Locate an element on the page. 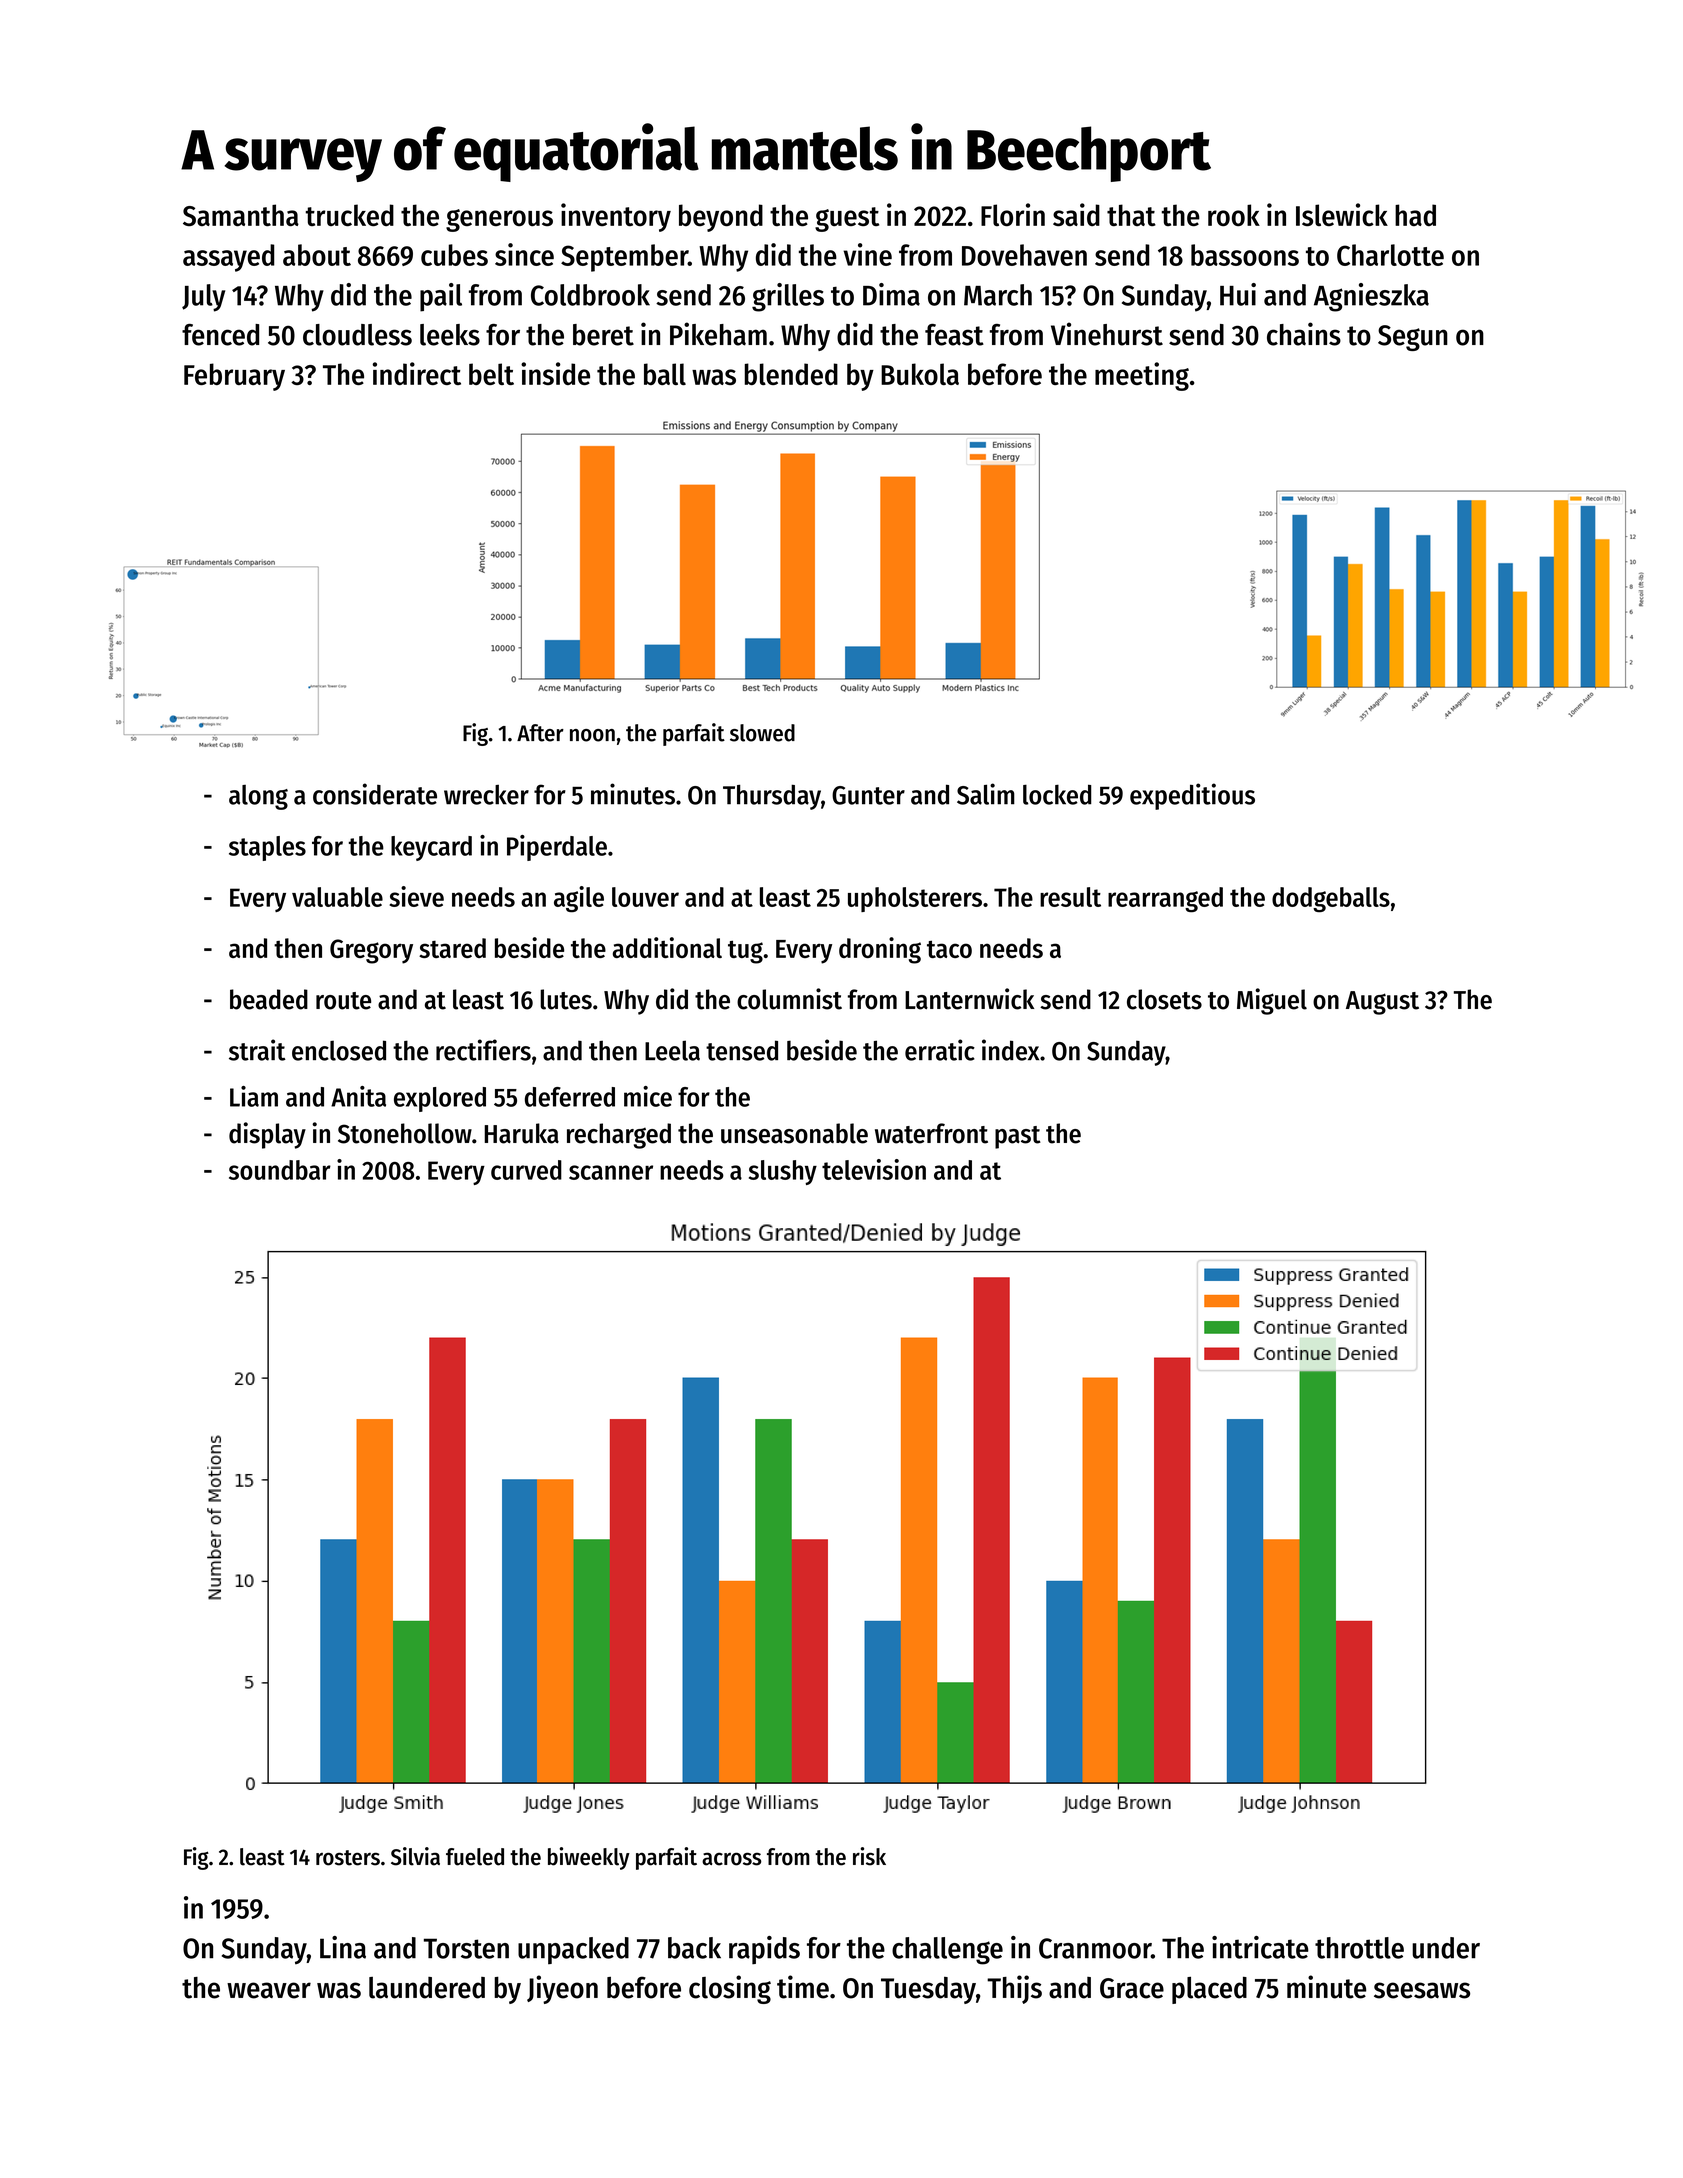 The width and height of the image is (1683, 2178). rosters is located at coordinates (348, 1858).
